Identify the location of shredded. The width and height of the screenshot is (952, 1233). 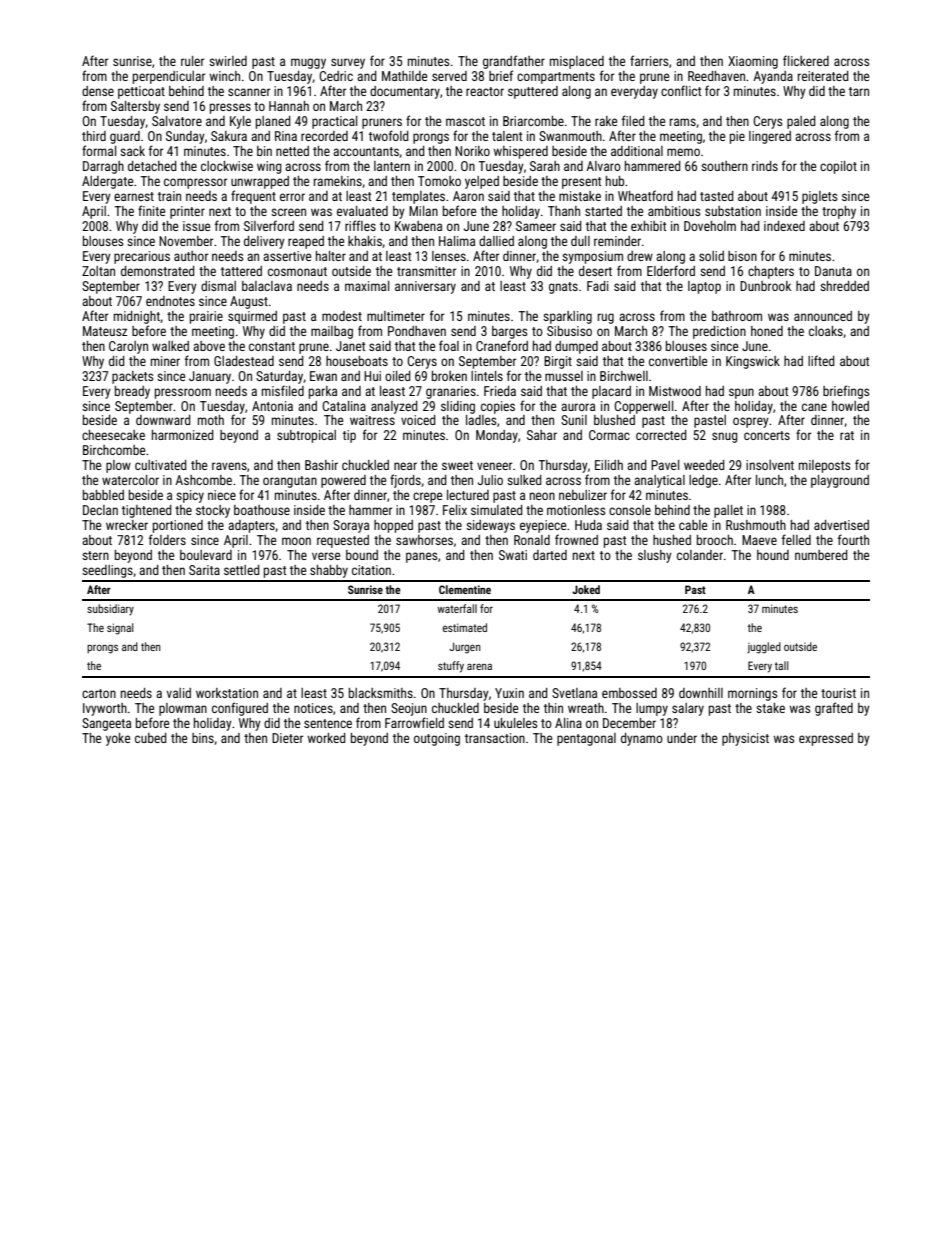
(844, 286).
